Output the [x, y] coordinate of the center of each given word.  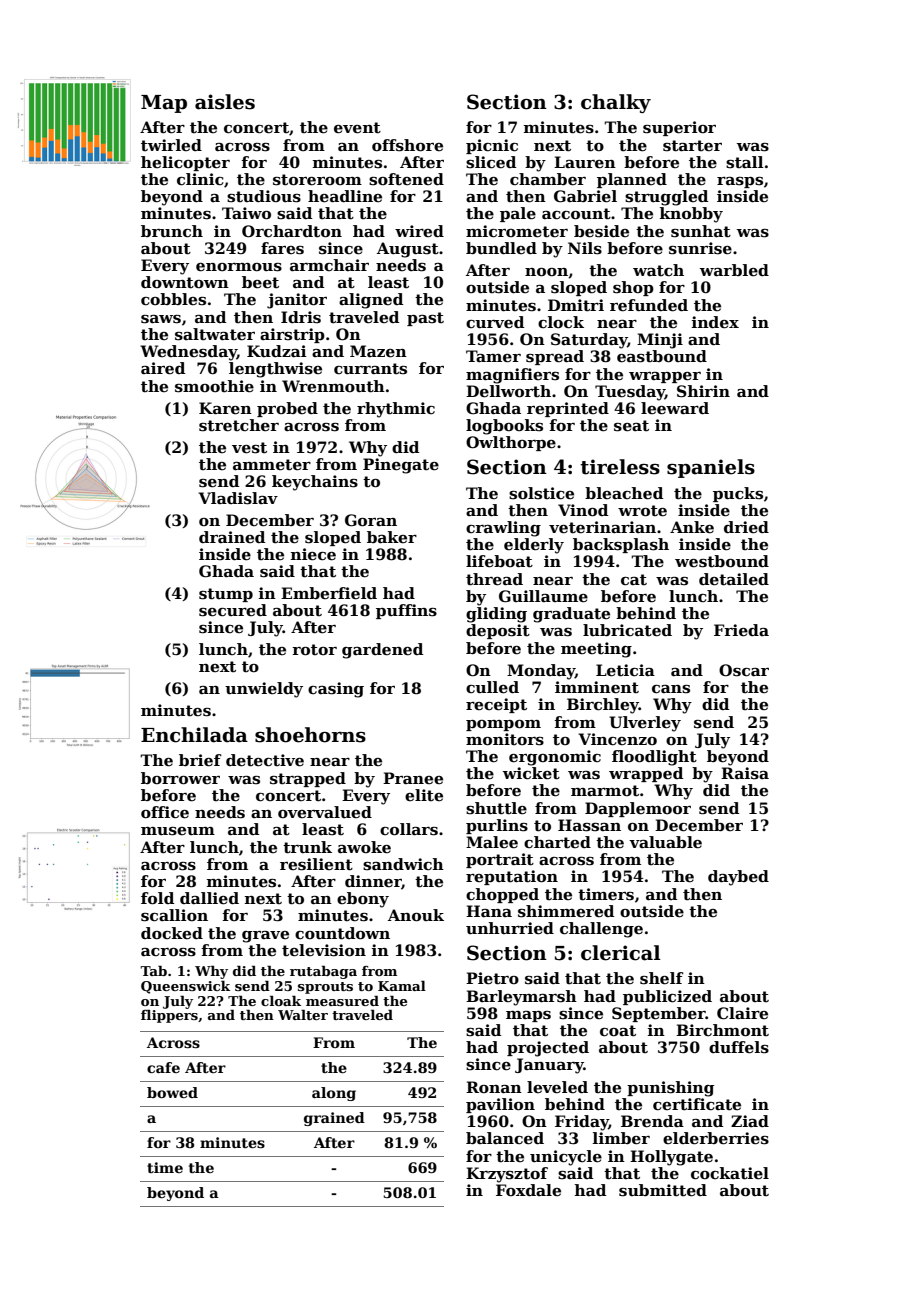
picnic [492, 146]
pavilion [500, 1105]
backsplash [621, 545]
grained [334, 1119]
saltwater [215, 334]
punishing [670, 1089]
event [357, 128]
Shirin [703, 391]
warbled [734, 270]
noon [546, 272]
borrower [180, 778]
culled [492, 687]
